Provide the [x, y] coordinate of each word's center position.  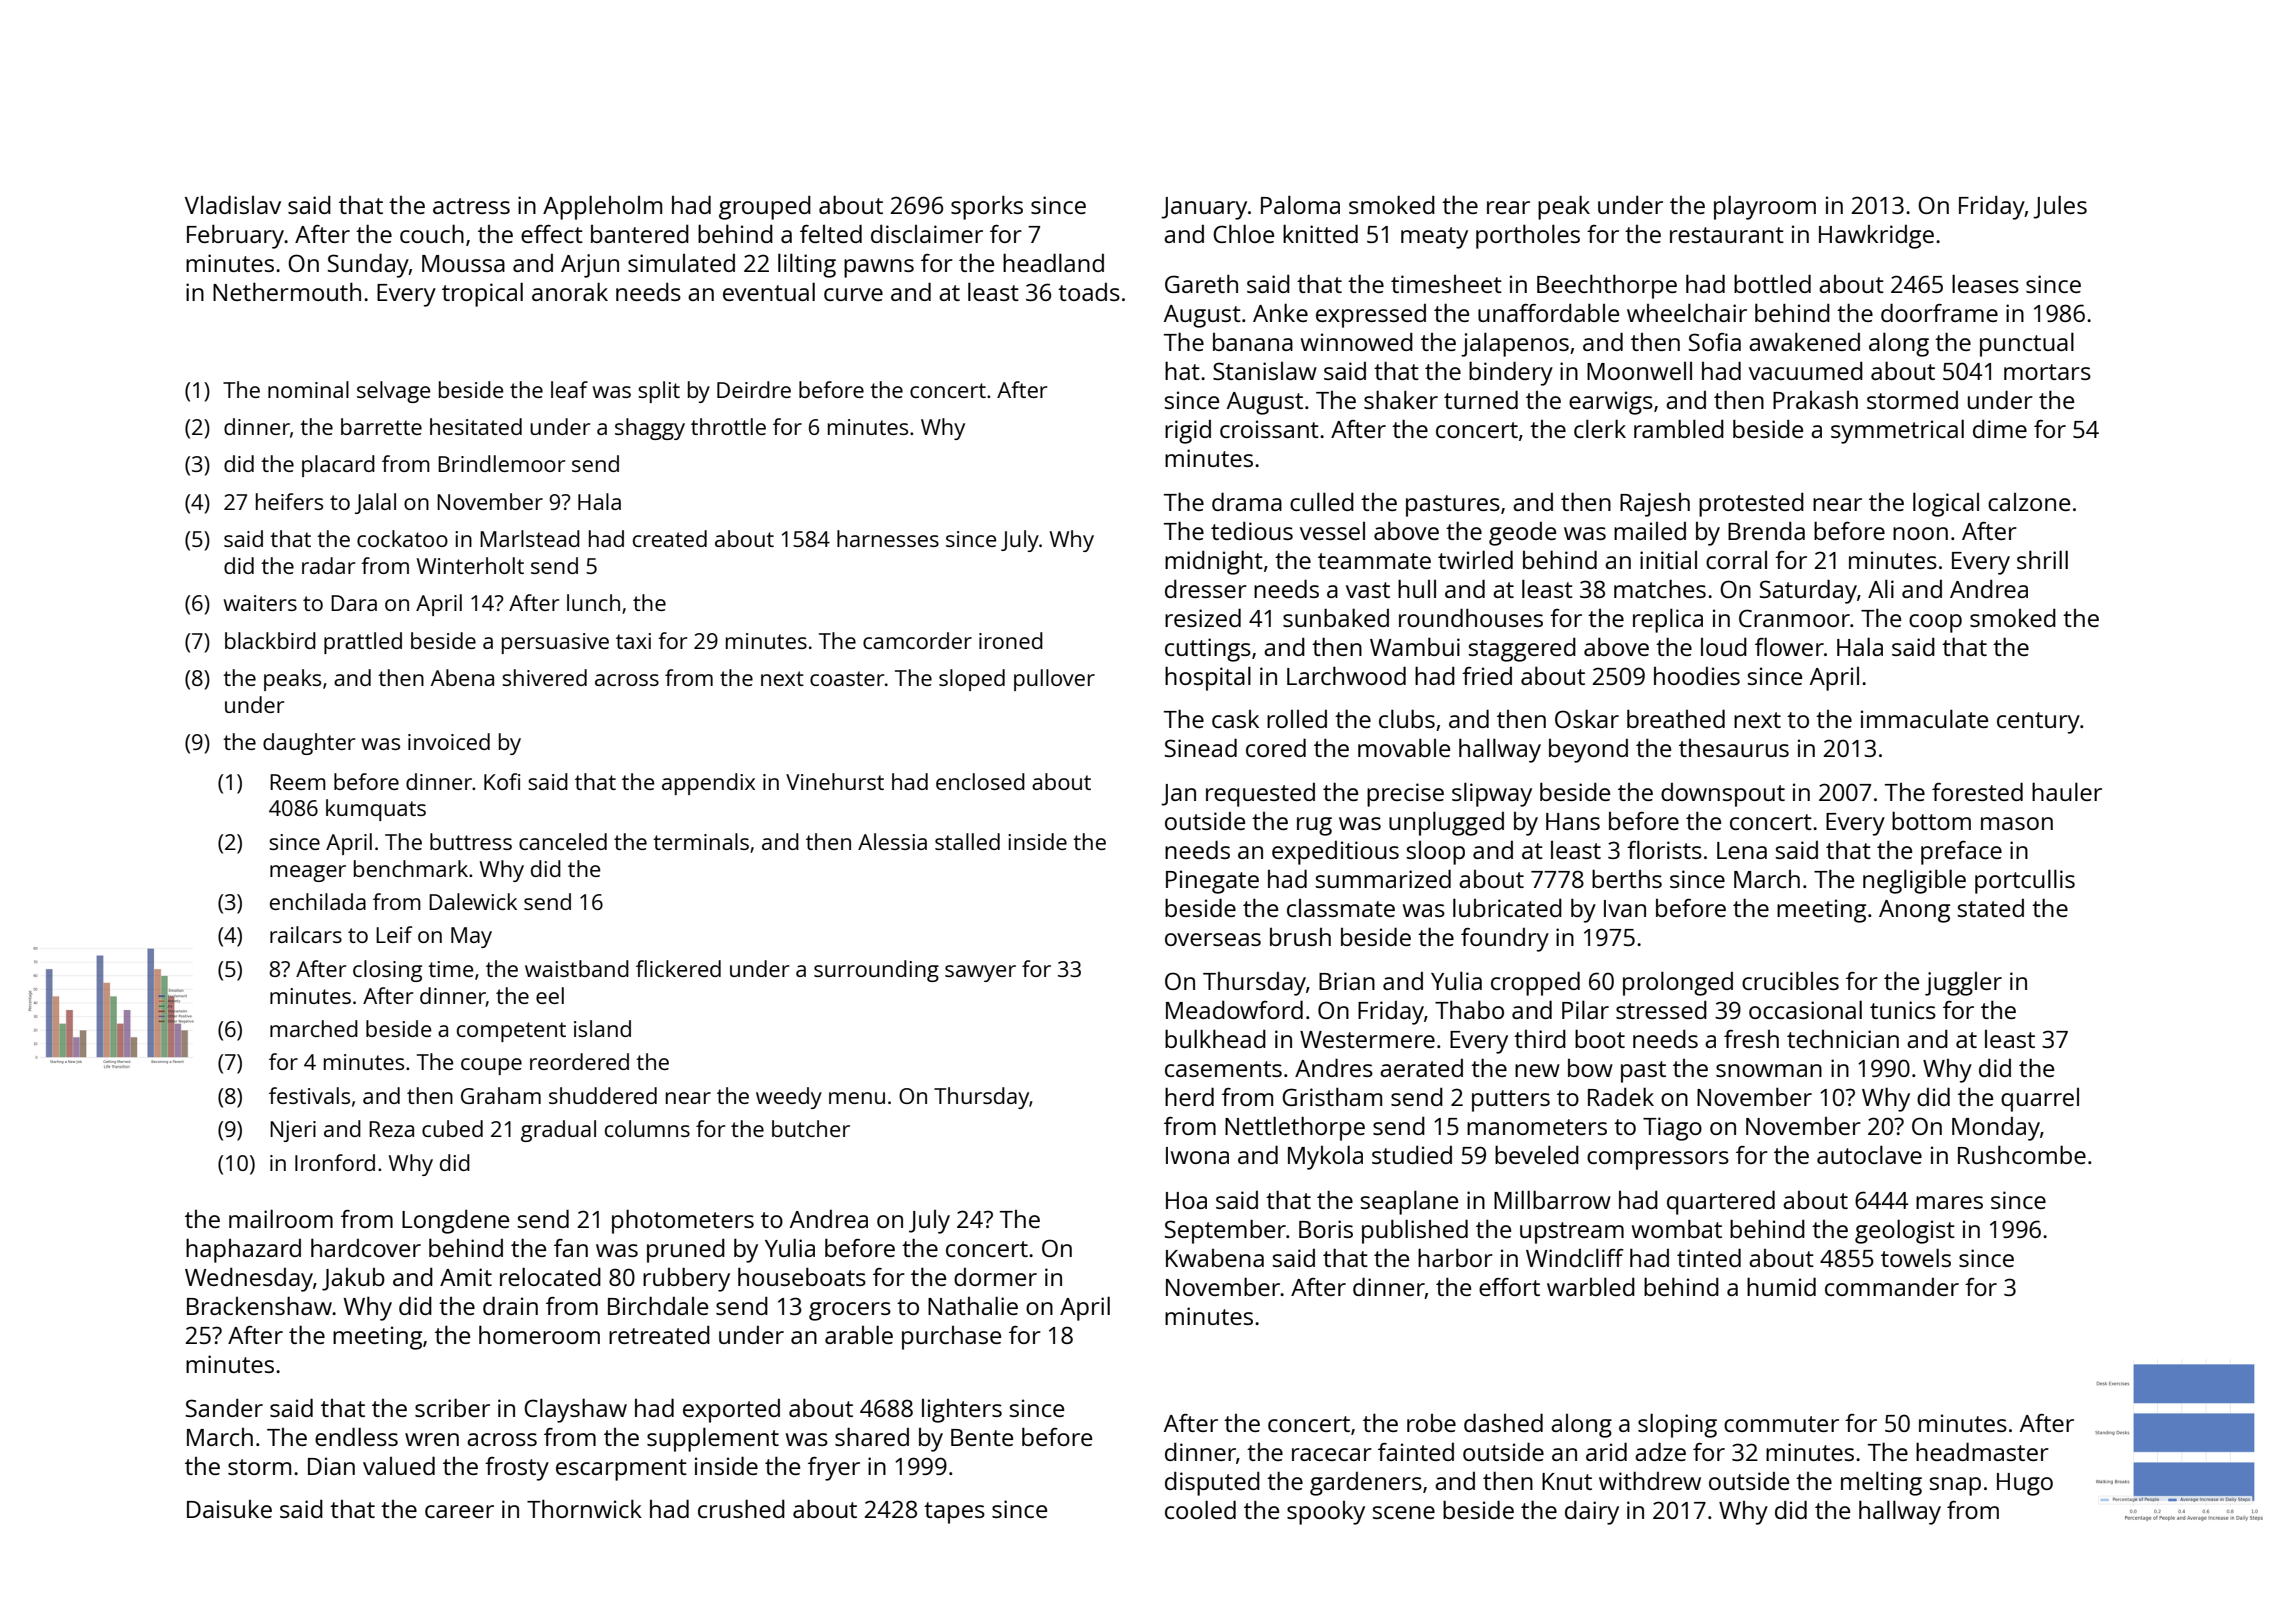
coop [1935, 623]
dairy [1592, 1512]
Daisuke [229, 1509]
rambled [1679, 428]
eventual [769, 291]
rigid [1188, 432]
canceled [563, 841]
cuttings [1208, 650]
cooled [1200, 1509]
